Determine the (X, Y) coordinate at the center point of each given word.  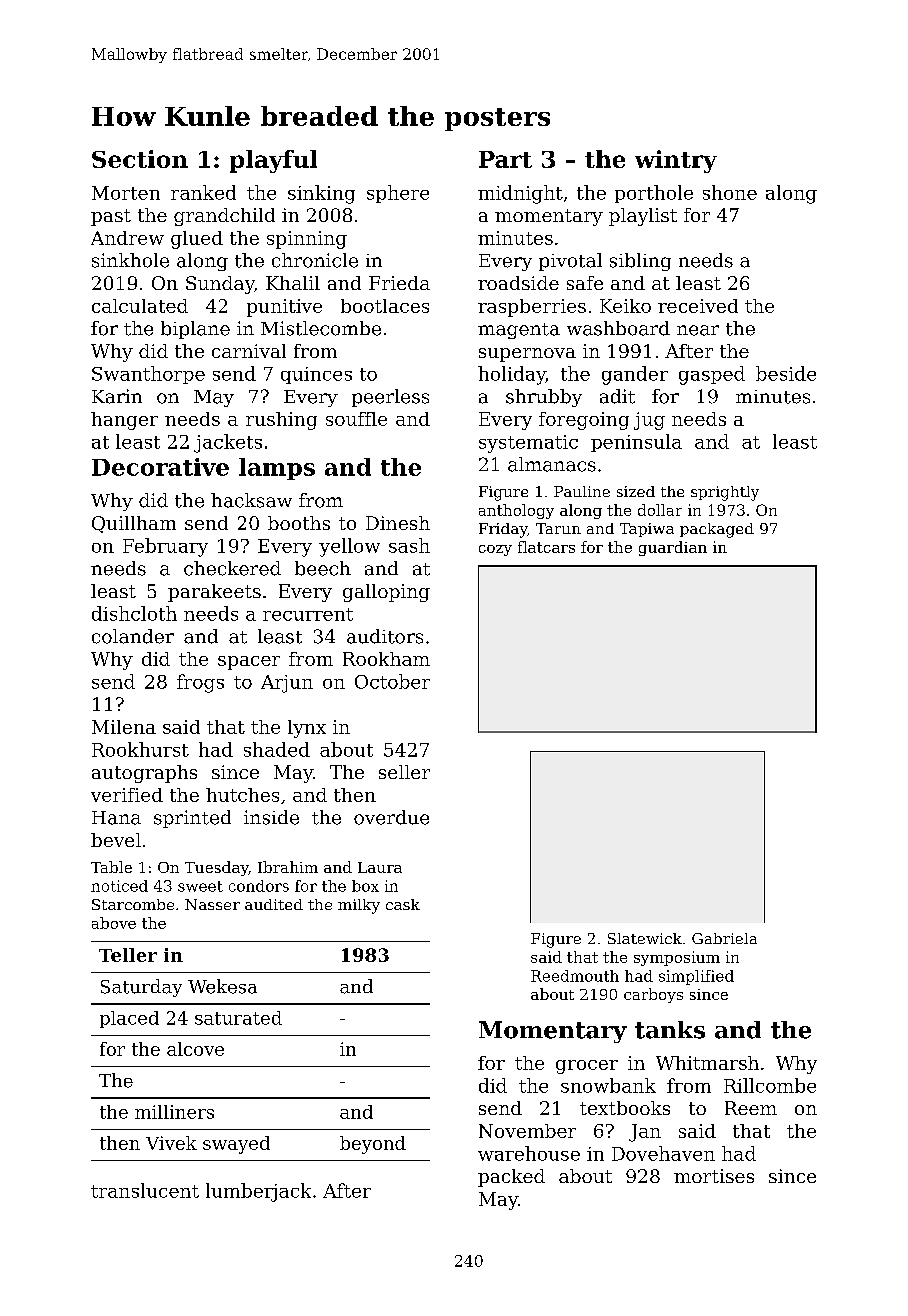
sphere (398, 194)
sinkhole (130, 260)
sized (636, 491)
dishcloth (134, 613)
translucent (145, 1190)
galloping (386, 593)
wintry (676, 161)
